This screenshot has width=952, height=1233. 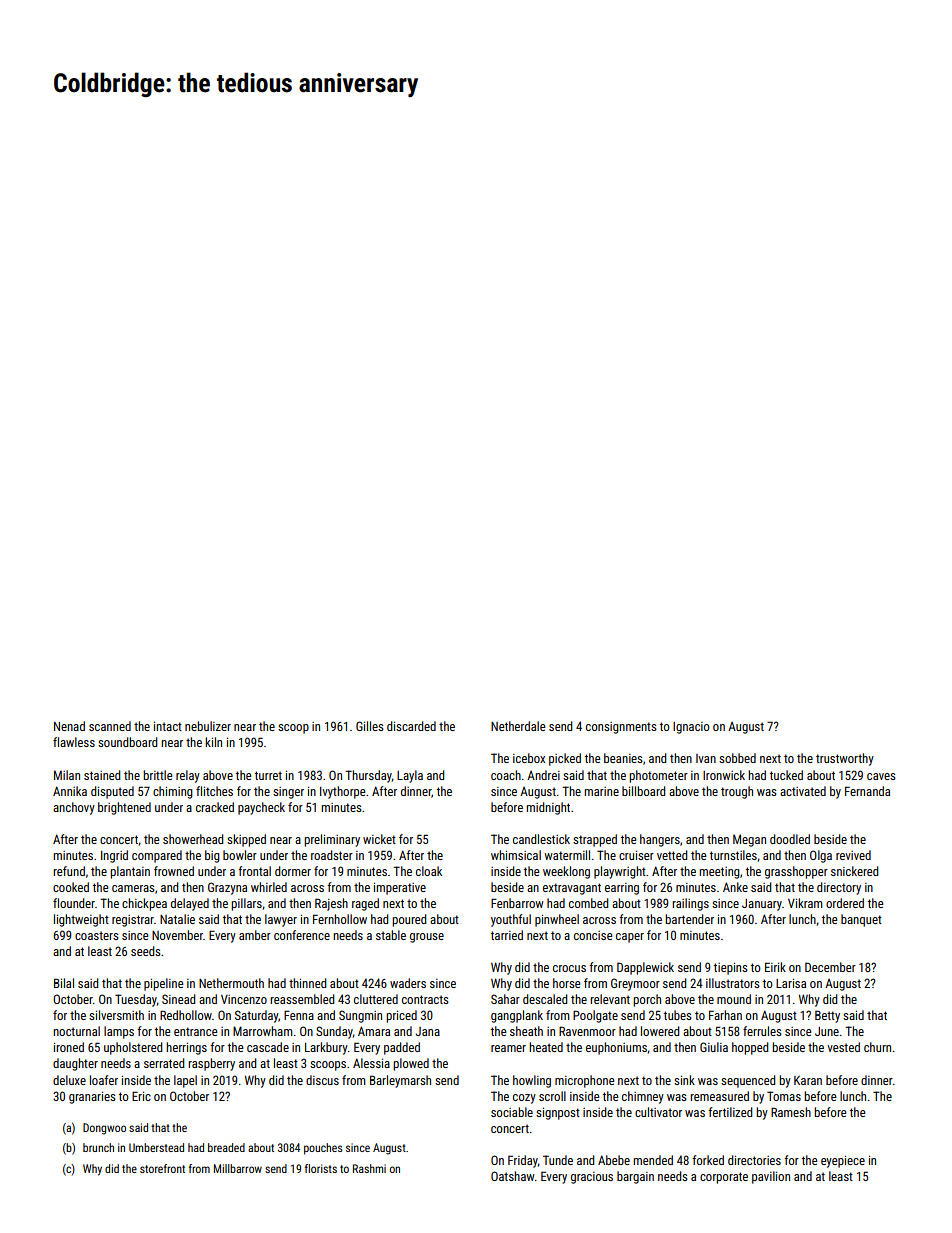 What do you see at coordinates (162, 1168) in the screenshot?
I see `storefront` at bounding box center [162, 1168].
